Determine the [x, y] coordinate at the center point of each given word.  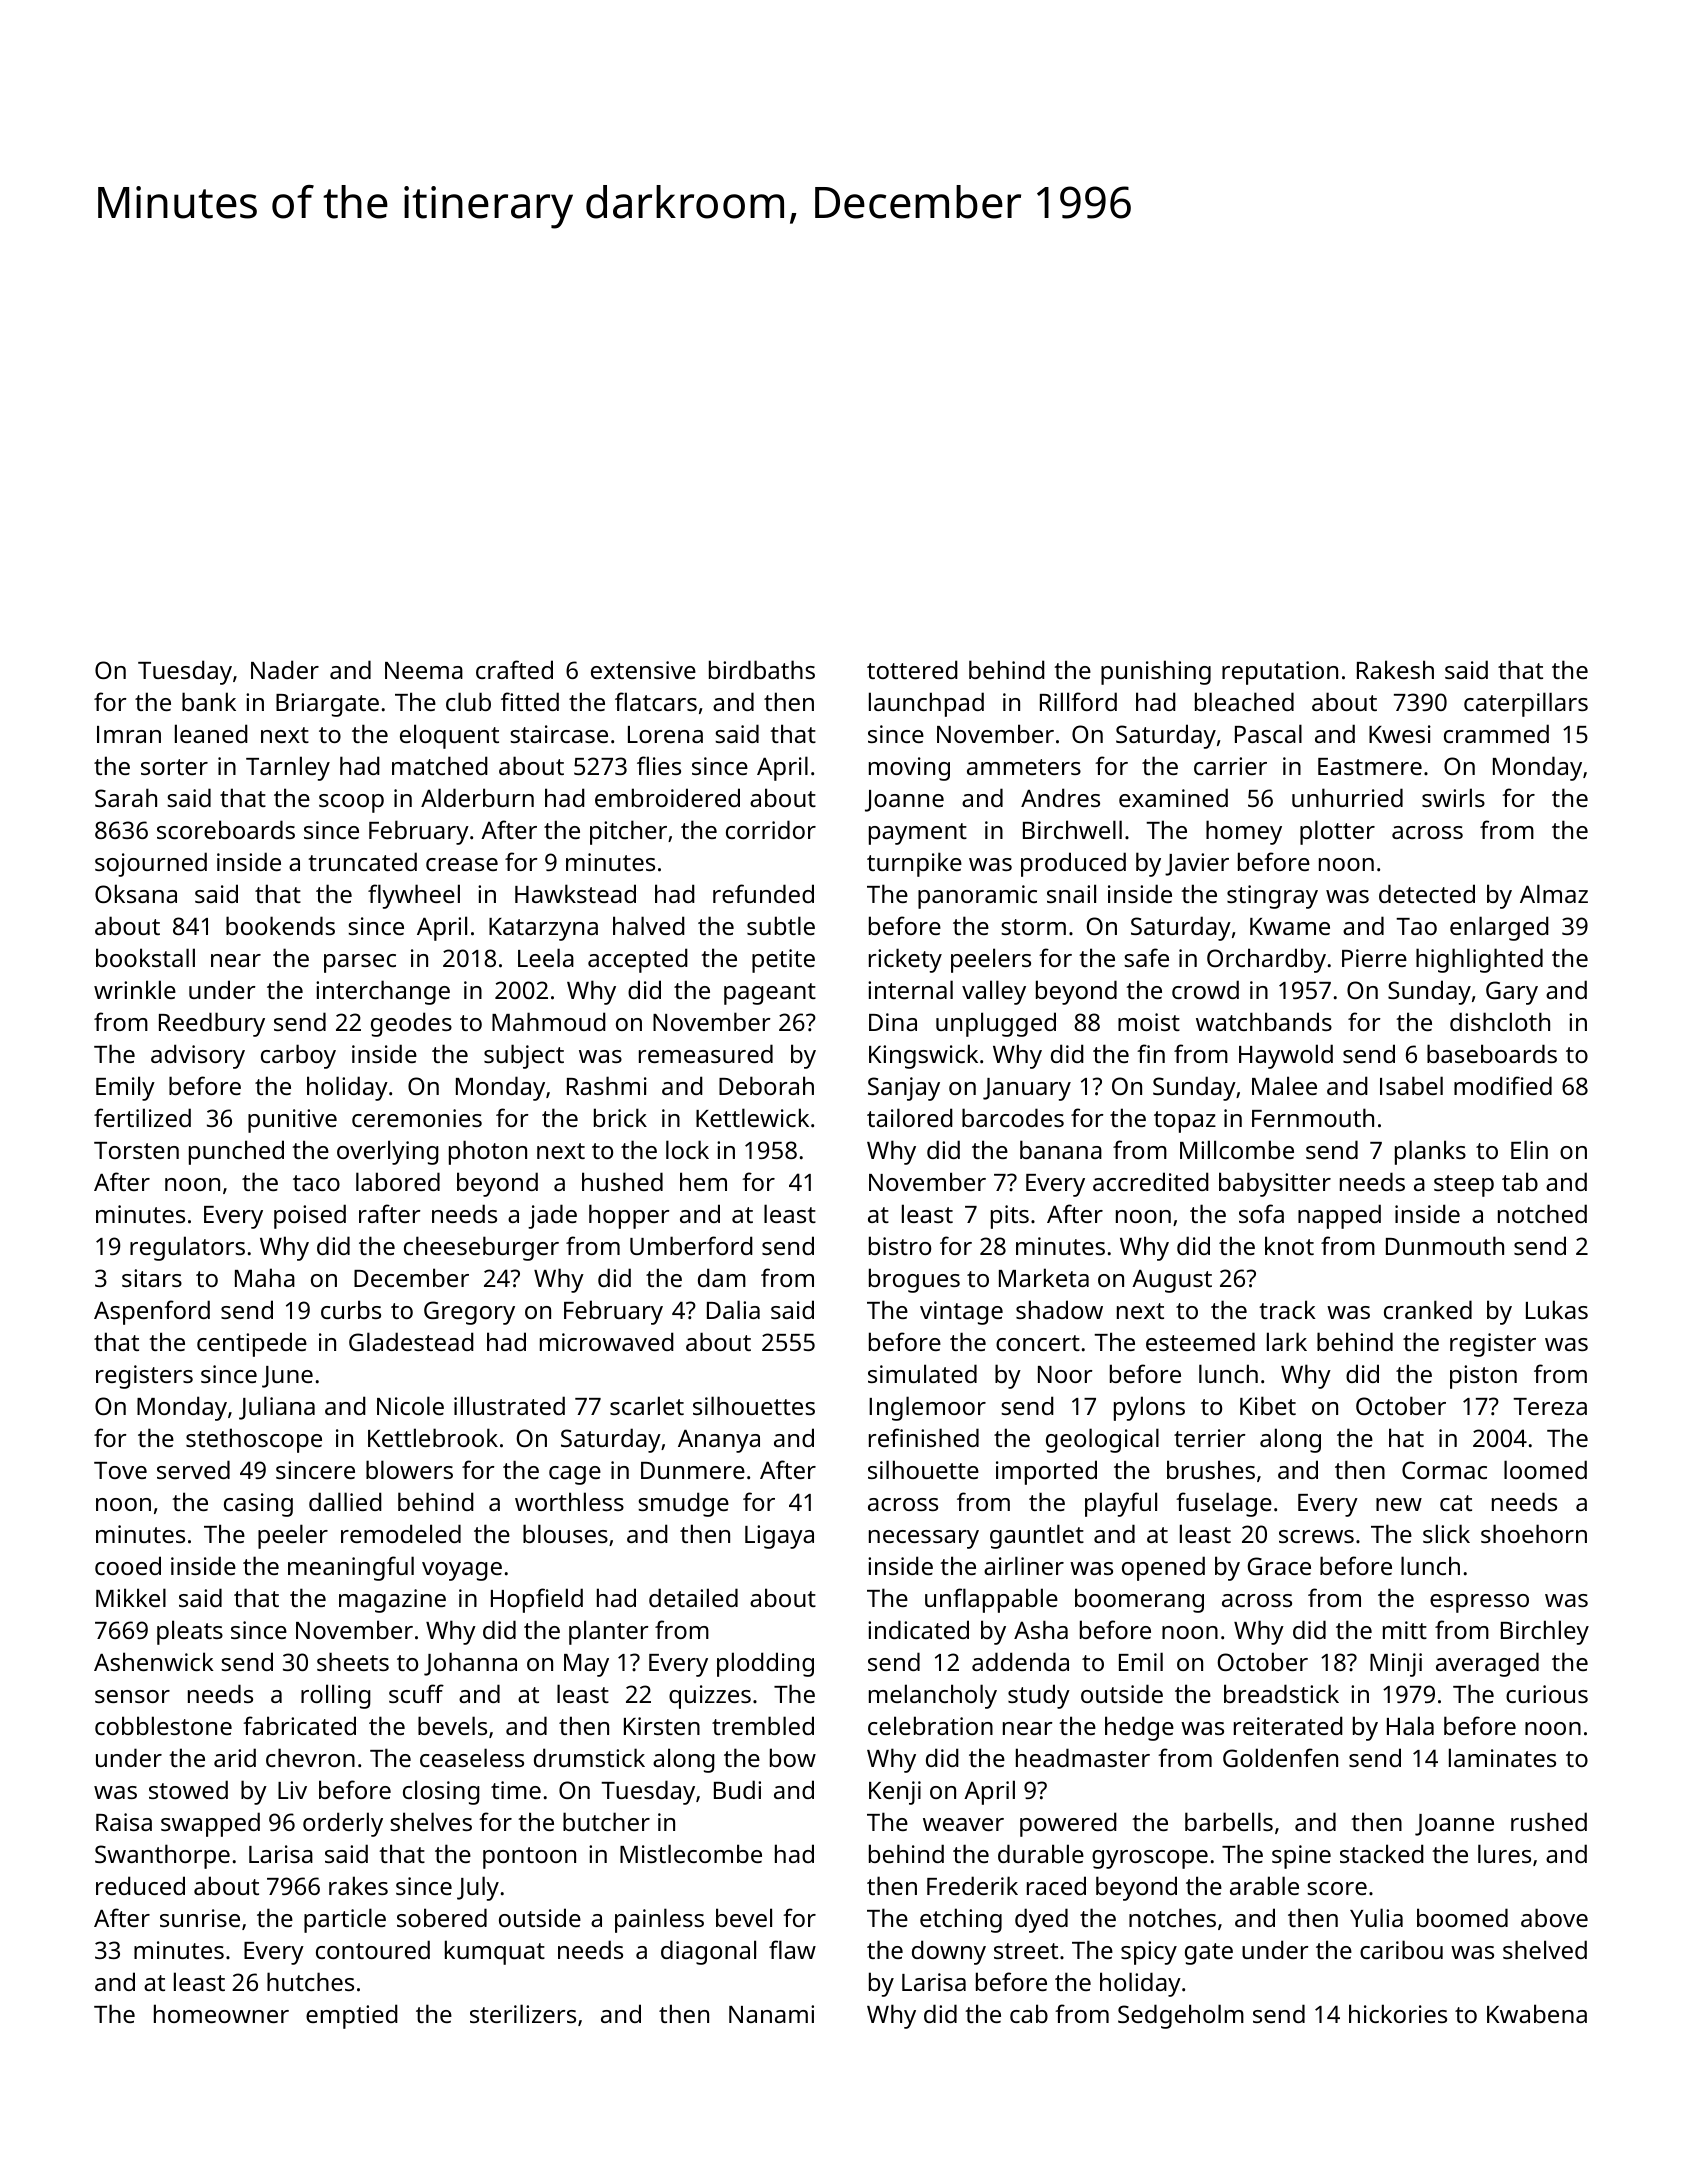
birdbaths [762, 669]
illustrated [509, 1405]
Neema [424, 670]
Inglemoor [927, 1408]
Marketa [1044, 1277]
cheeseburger [481, 1248]
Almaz [1554, 893]
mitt [1405, 1630]
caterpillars [1526, 704]
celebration [930, 1725]
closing [441, 1792]
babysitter [1275, 1184]
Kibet [1268, 1405]
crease [462, 864]
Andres [1060, 797]
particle [345, 1920]
